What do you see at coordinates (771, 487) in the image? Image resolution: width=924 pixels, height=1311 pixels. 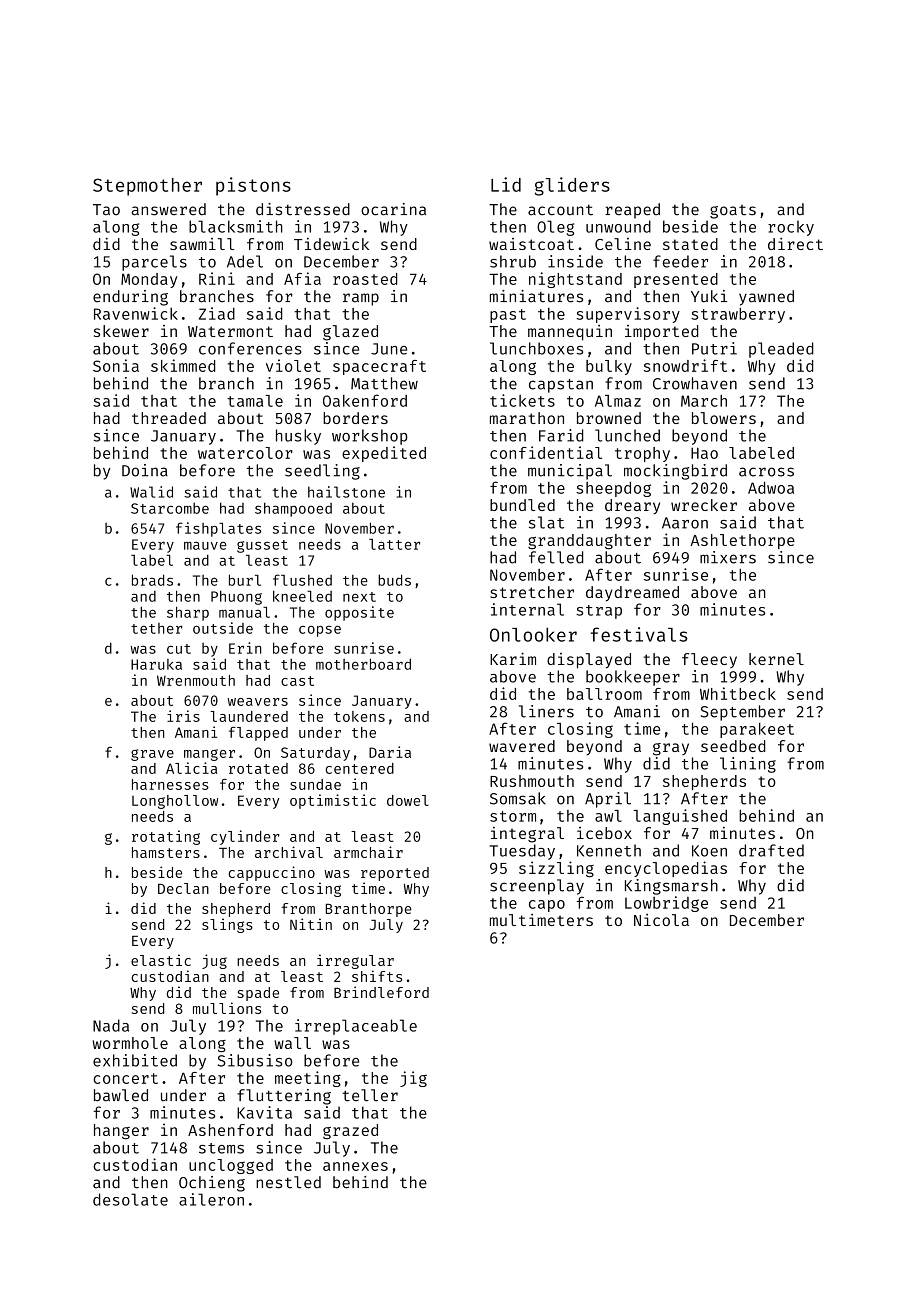 I see `Adwoa` at bounding box center [771, 487].
